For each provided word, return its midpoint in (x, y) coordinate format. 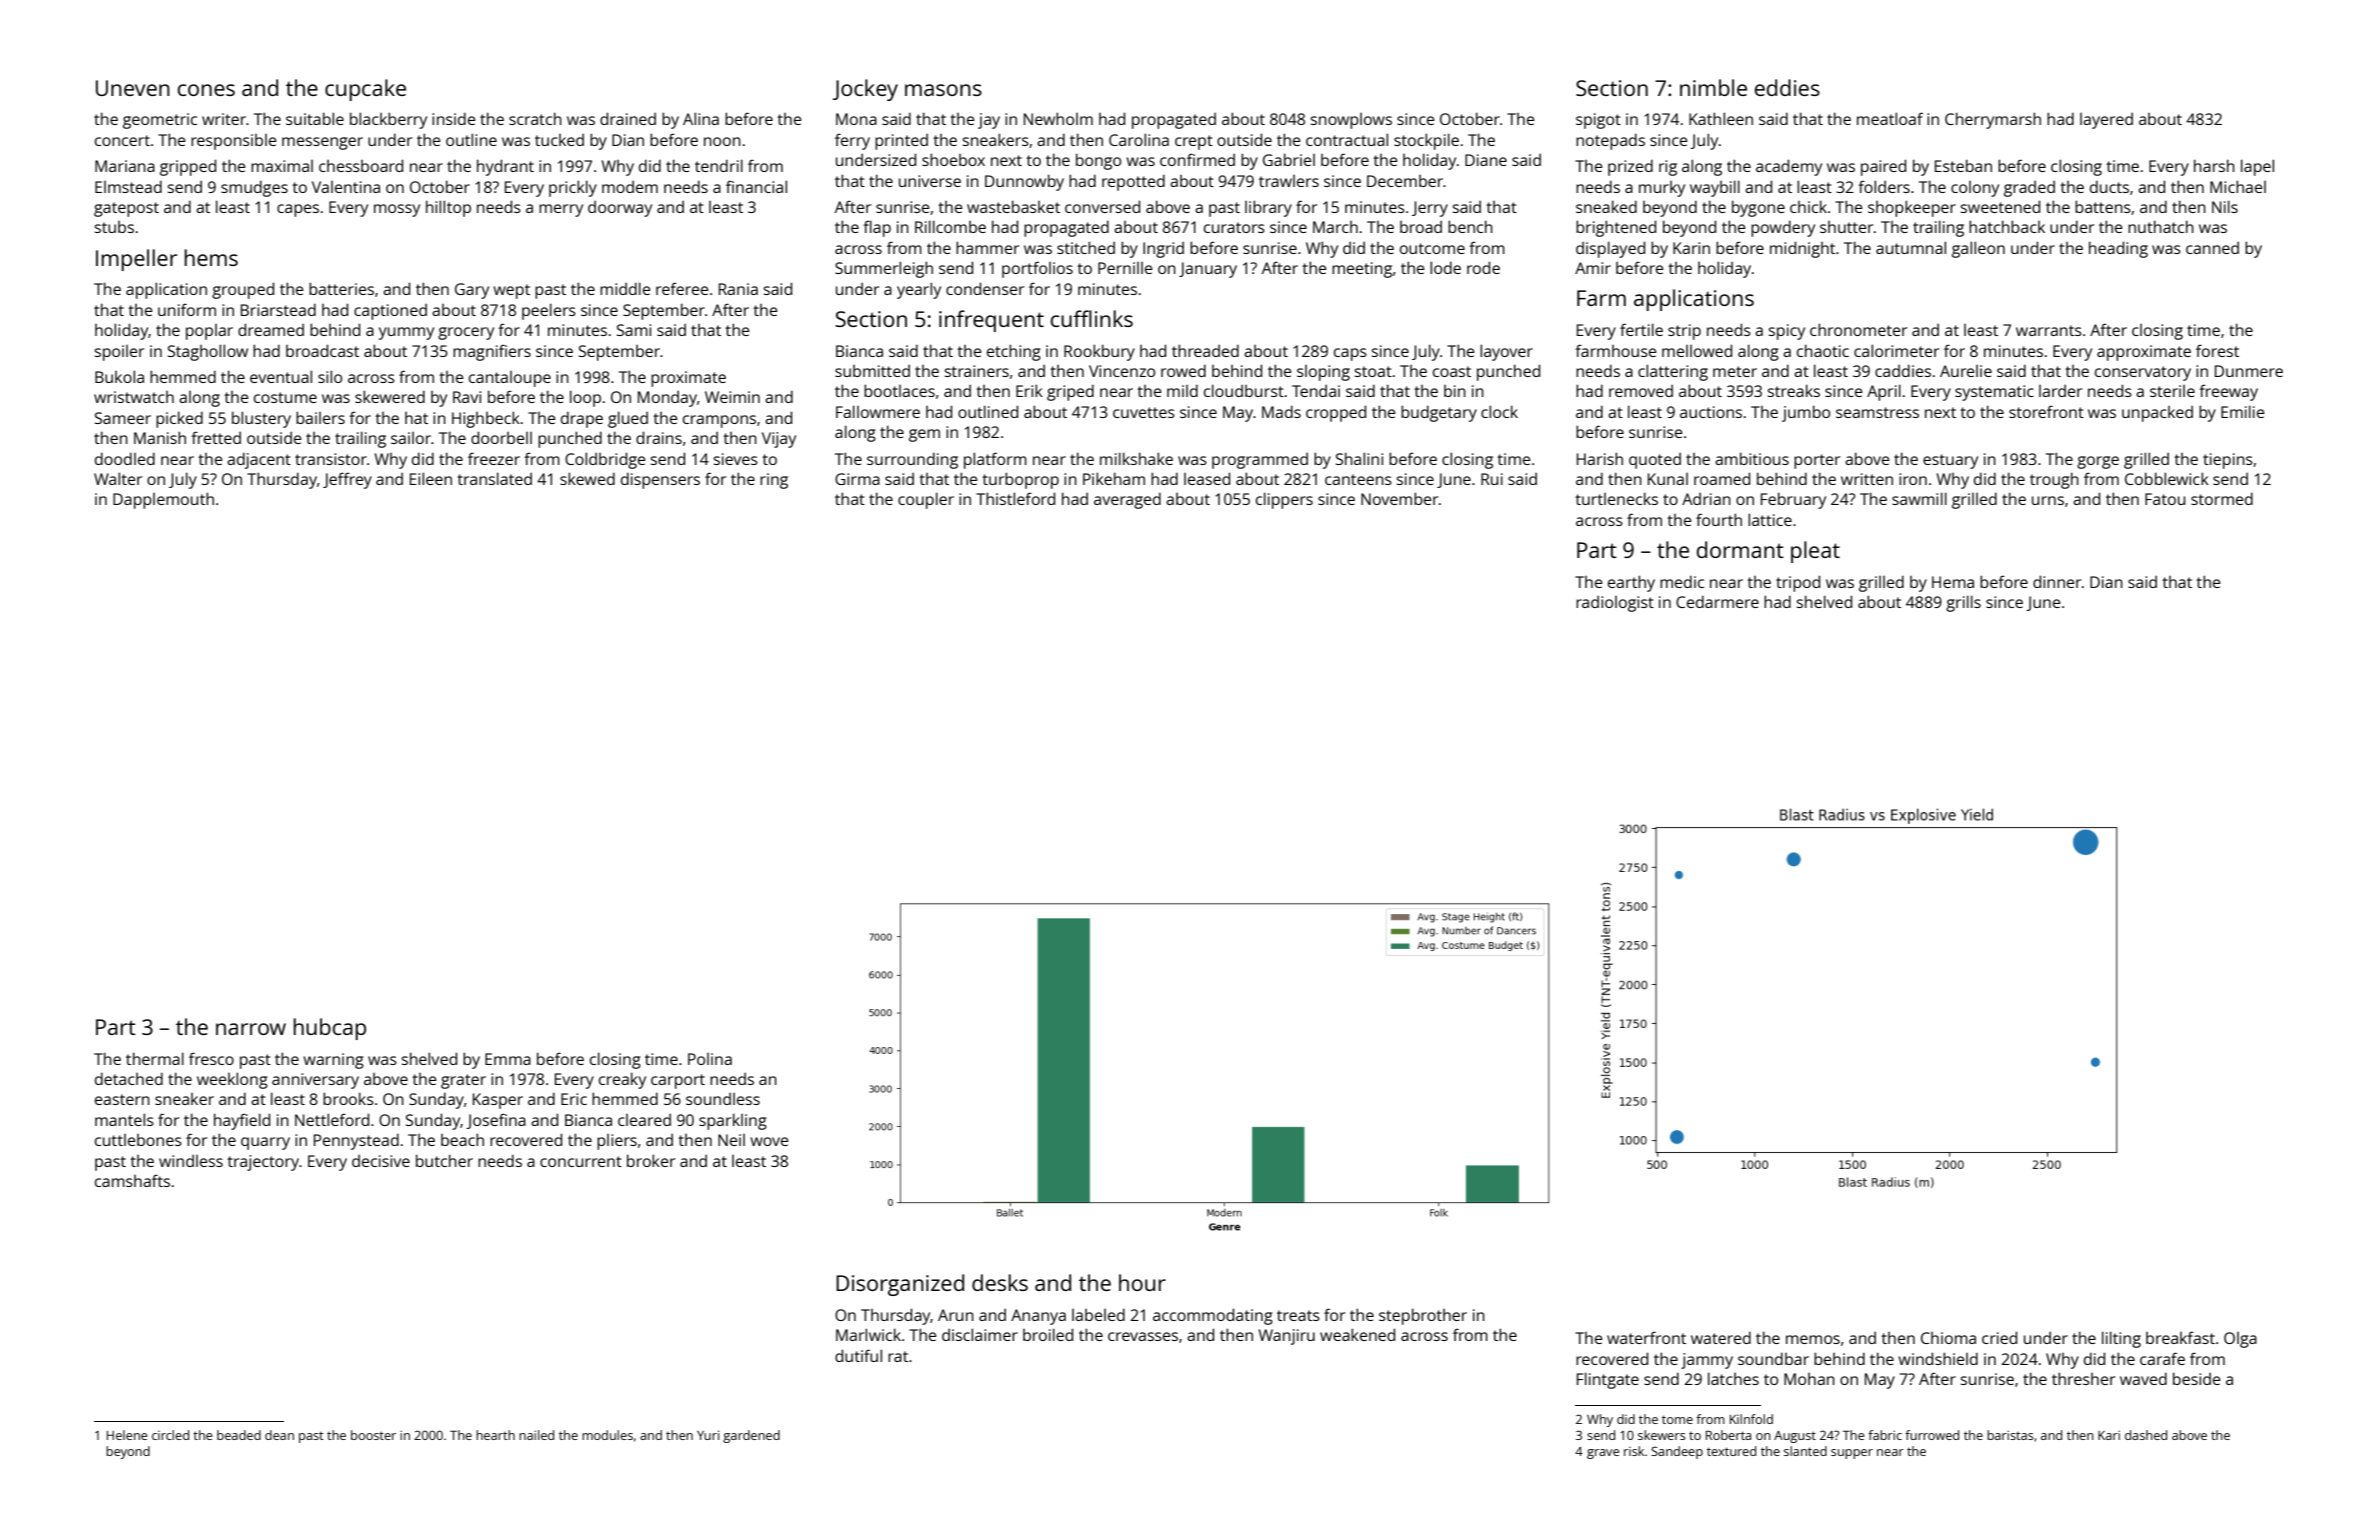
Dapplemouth (163, 500)
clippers (1284, 500)
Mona (856, 119)
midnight (1802, 249)
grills (1963, 603)
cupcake (365, 90)
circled (170, 1435)
